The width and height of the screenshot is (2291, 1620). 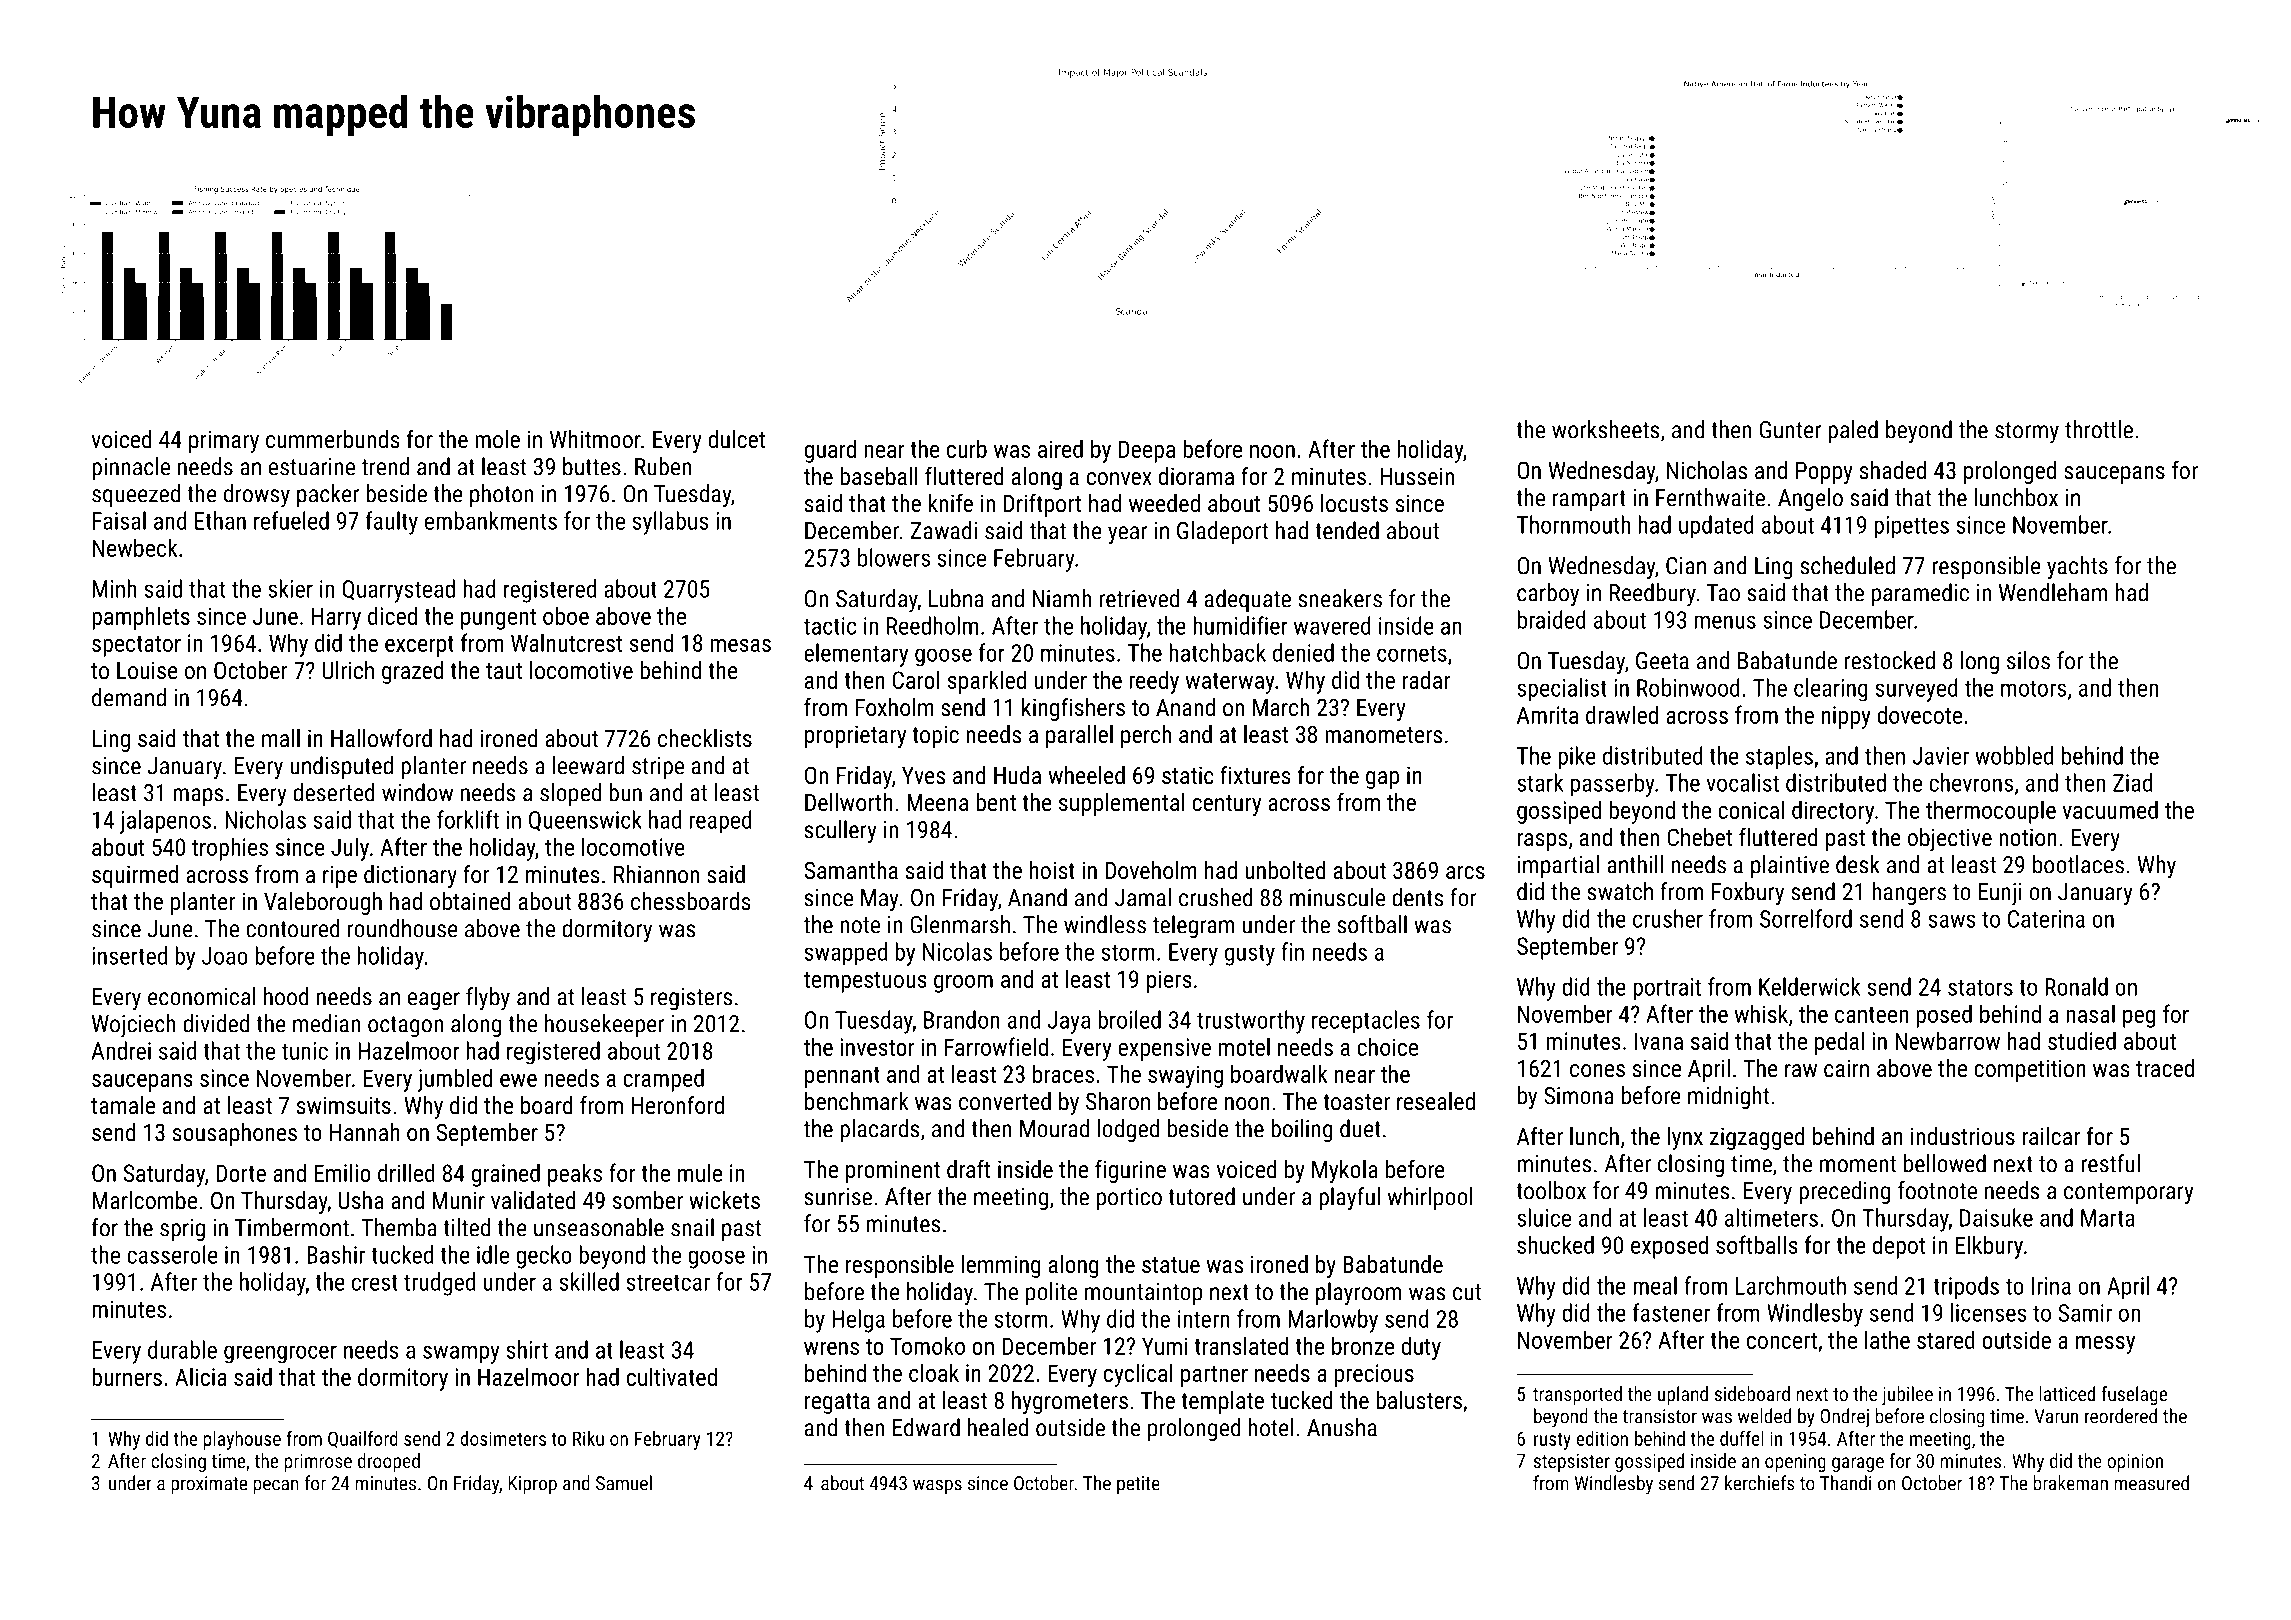 What do you see at coordinates (544, 1257) in the screenshot?
I see `gecko` at bounding box center [544, 1257].
